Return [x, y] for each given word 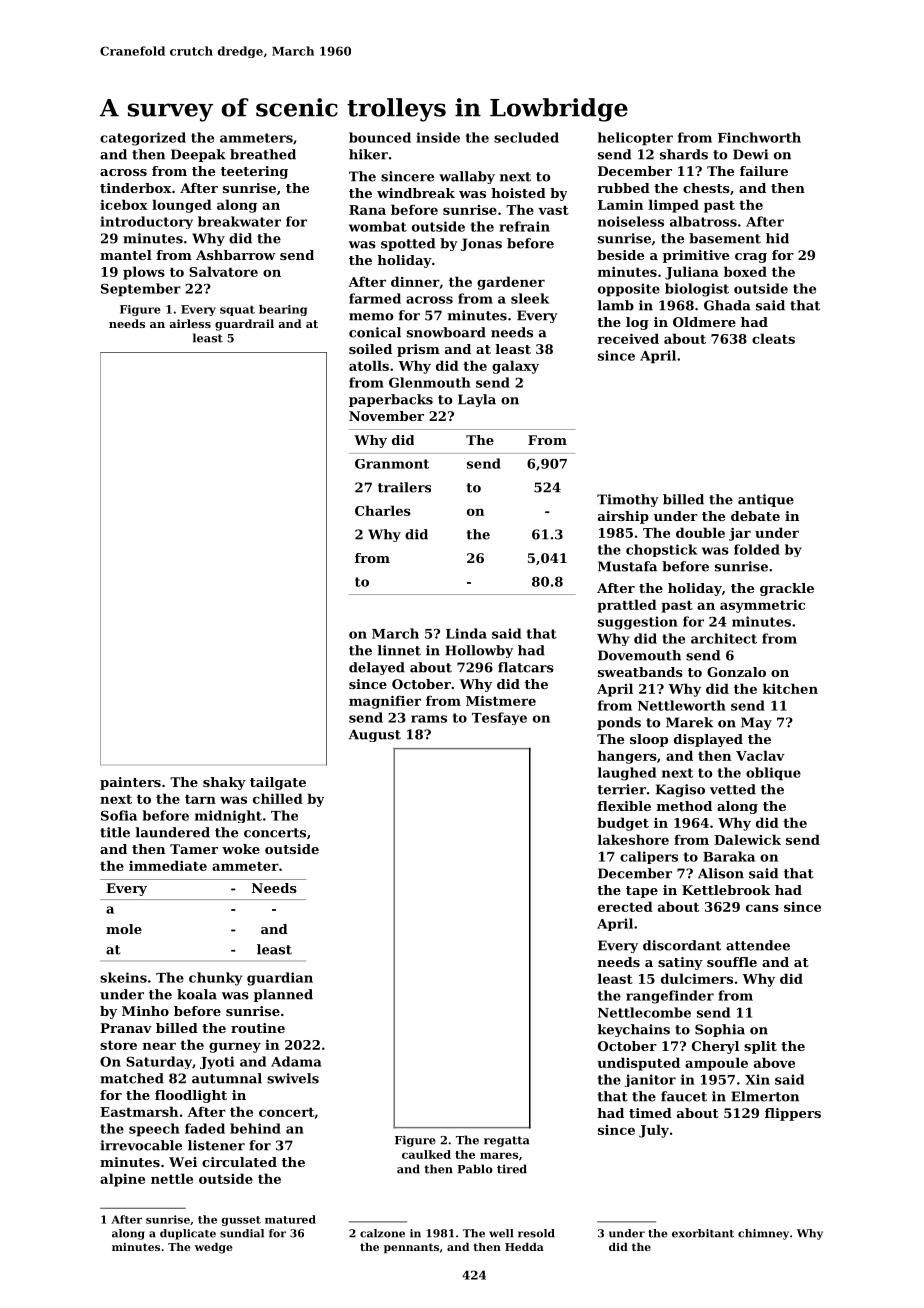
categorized [143, 139]
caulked [426, 1154]
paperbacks [391, 400]
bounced [380, 137]
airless [190, 323]
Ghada [727, 305]
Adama [296, 1061]
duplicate [188, 1234]
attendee [758, 945]
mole [124, 929]
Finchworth [759, 137]
